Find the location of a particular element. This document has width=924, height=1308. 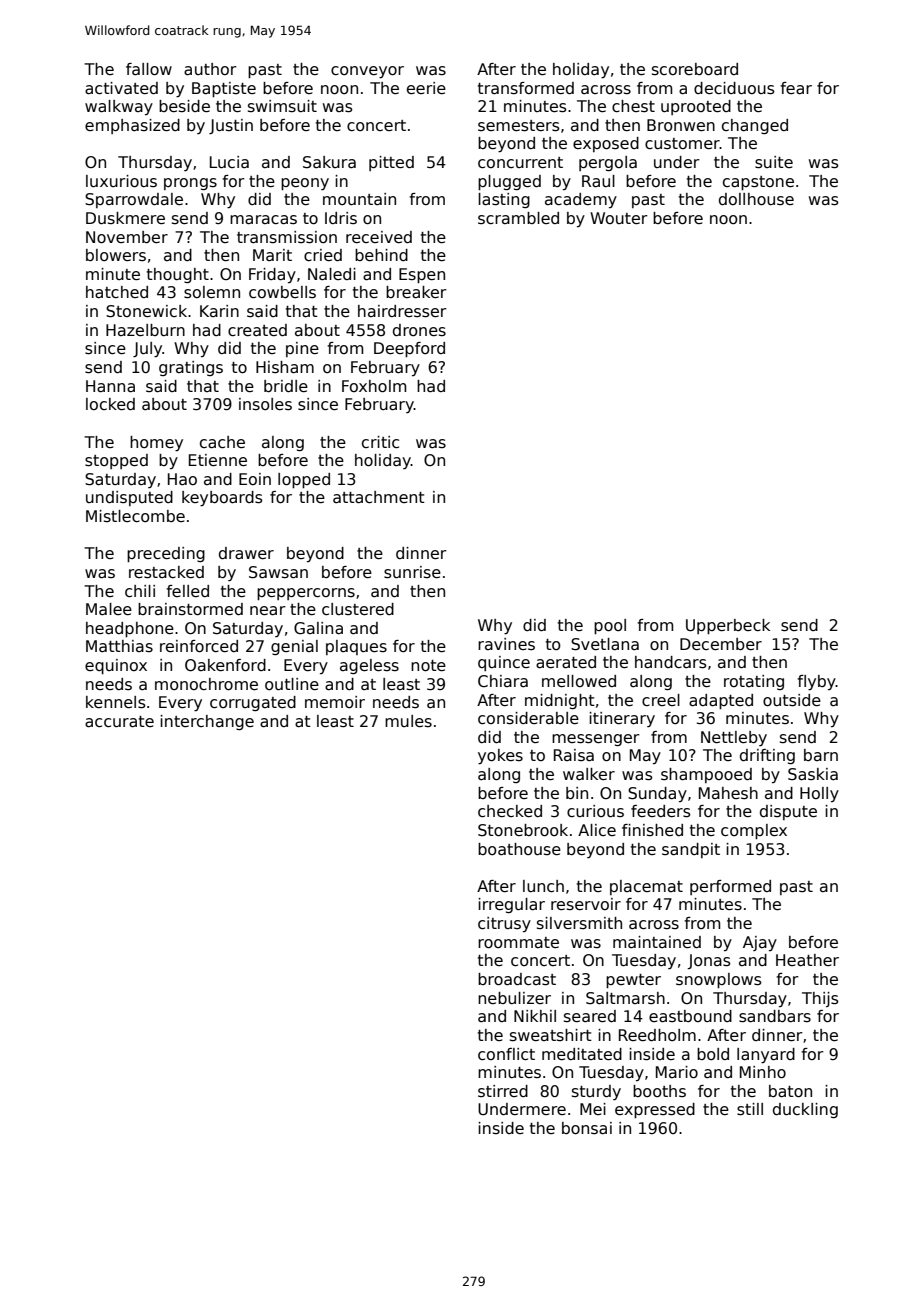

capstone is located at coordinates (758, 183).
